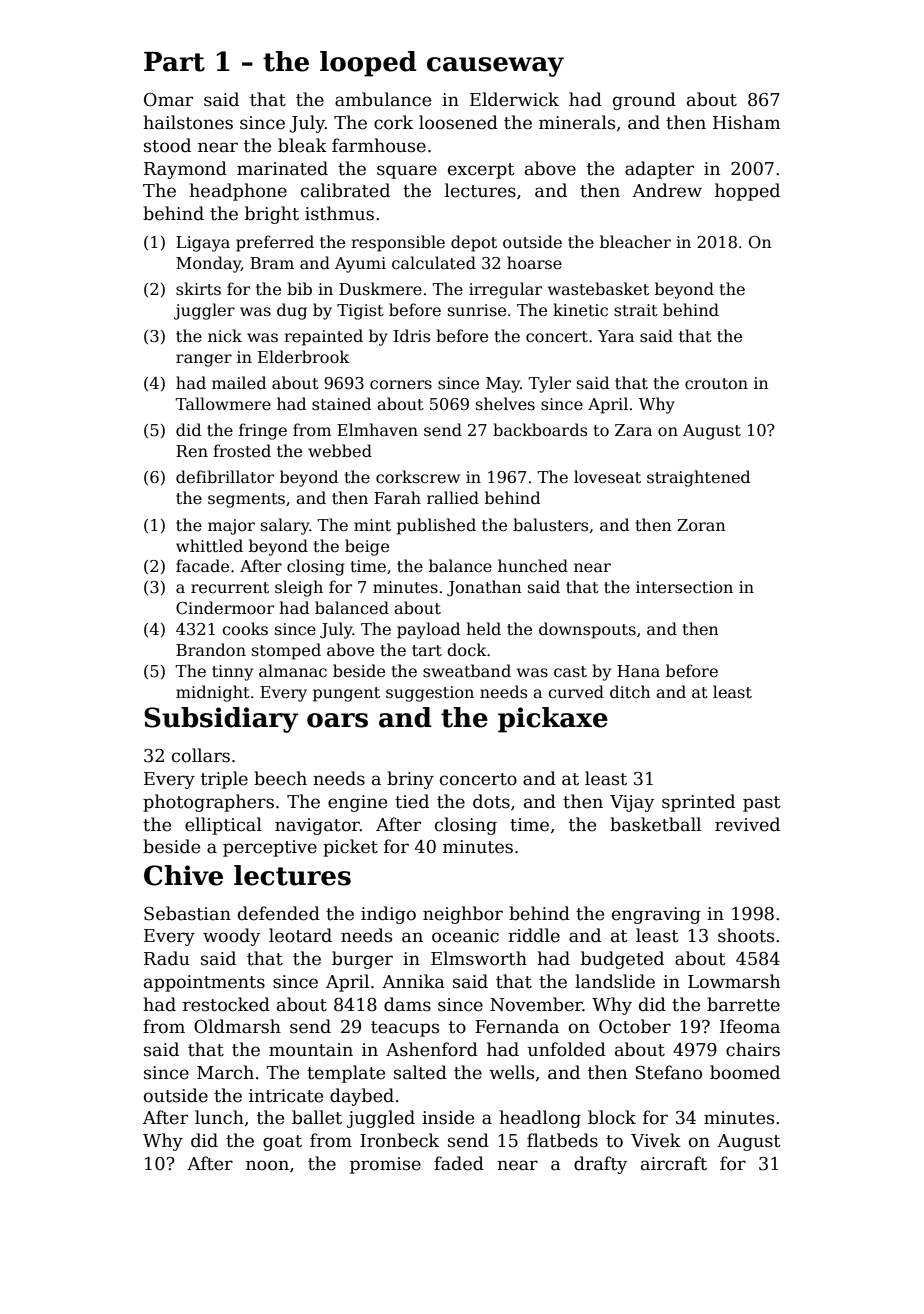 This screenshot has height=1314, width=924. Describe the element at coordinates (188, 122) in the screenshot. I see `hailstones` at that location.
